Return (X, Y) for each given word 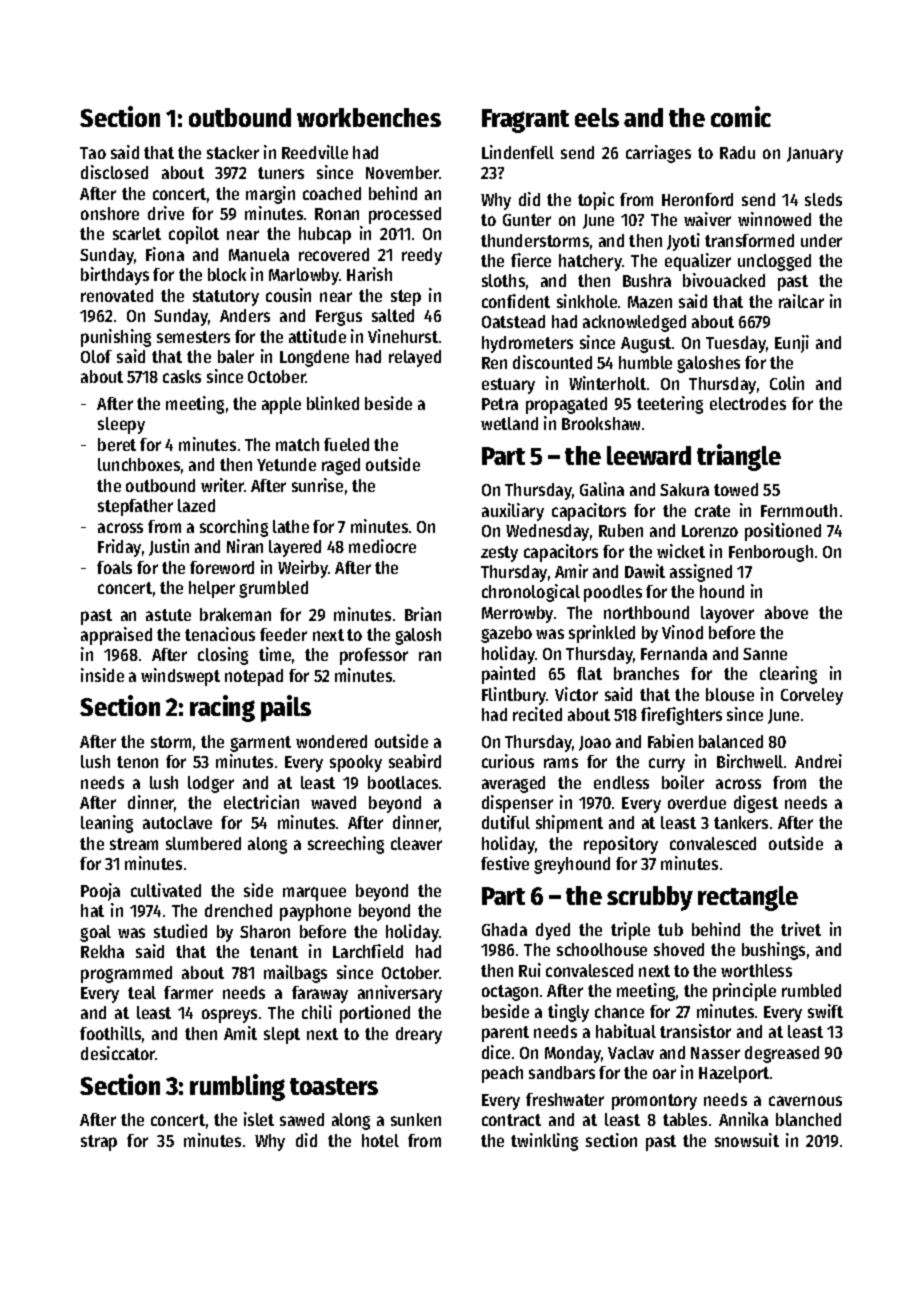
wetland (509, 423)
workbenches (369, 117)
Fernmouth (799, 510)
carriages (658, 154)
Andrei (818, 761)
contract (511, 1120)
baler (236, 356)
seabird (415, 761)
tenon (137, 762)
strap (99, 1143)
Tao (93, 153)
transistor (695, 1031)
